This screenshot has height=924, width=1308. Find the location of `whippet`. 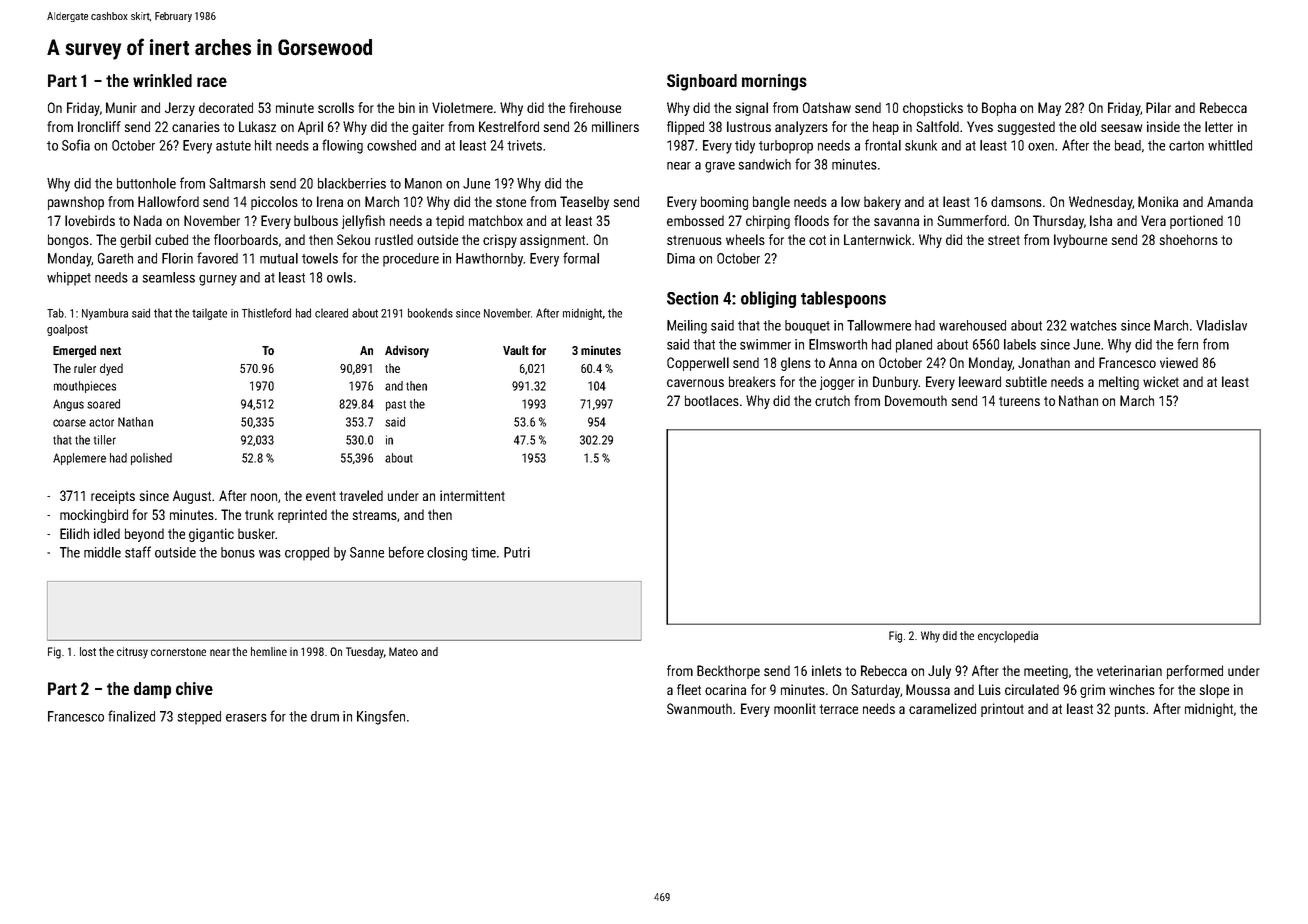

whippet is located at coordinates (69, 279).
